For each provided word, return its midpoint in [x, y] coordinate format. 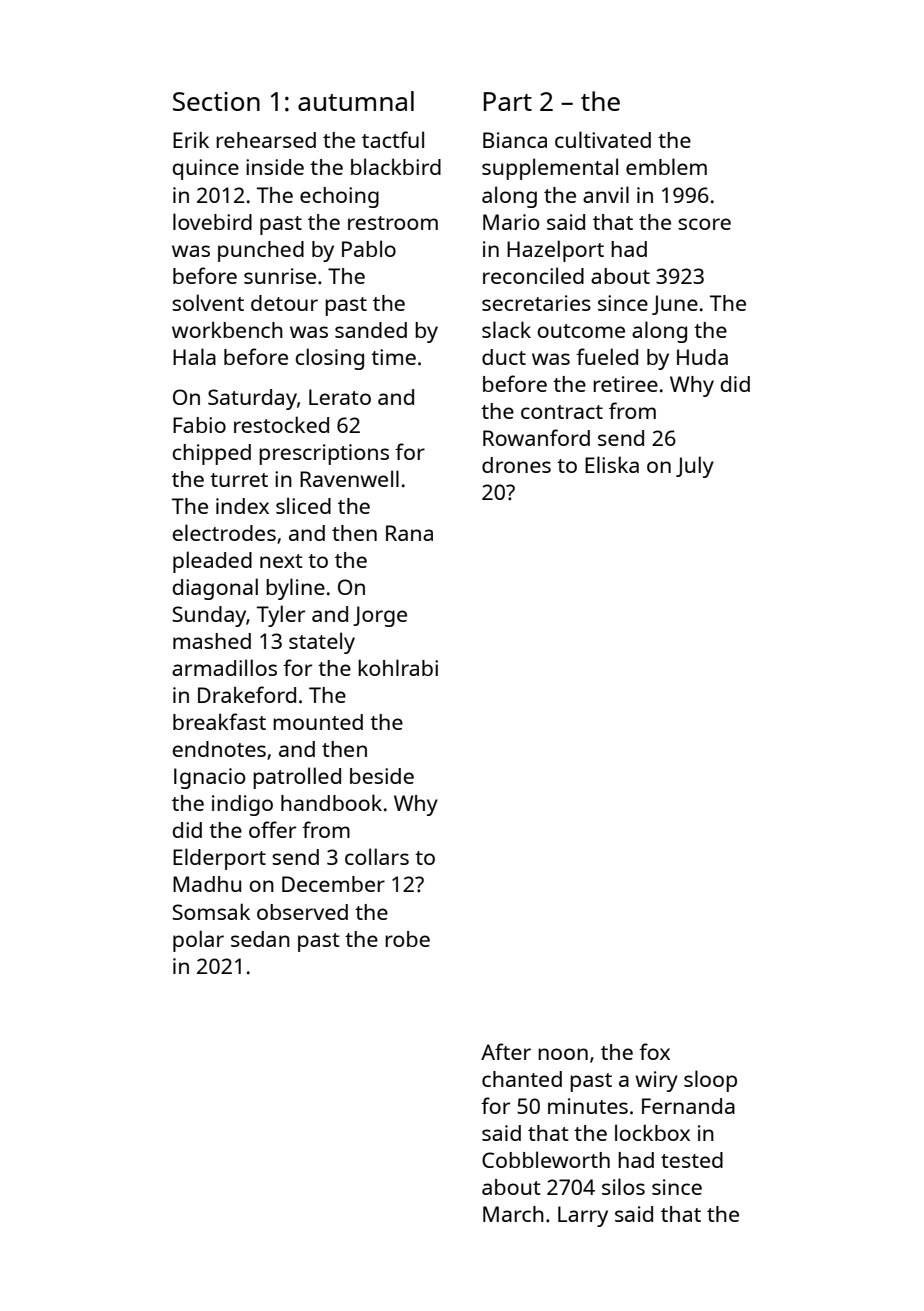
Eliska [612, 464]
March [513, 1214]
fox [654, 1051]
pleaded [212, 562]
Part [508, 101]
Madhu [207, 884]
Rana [409, 533]
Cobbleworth [546, 1159]
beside [382, 776]
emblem [666, 166]
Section [216, 101]
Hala [194, 356]
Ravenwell [349, 478]
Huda [702, 357]
